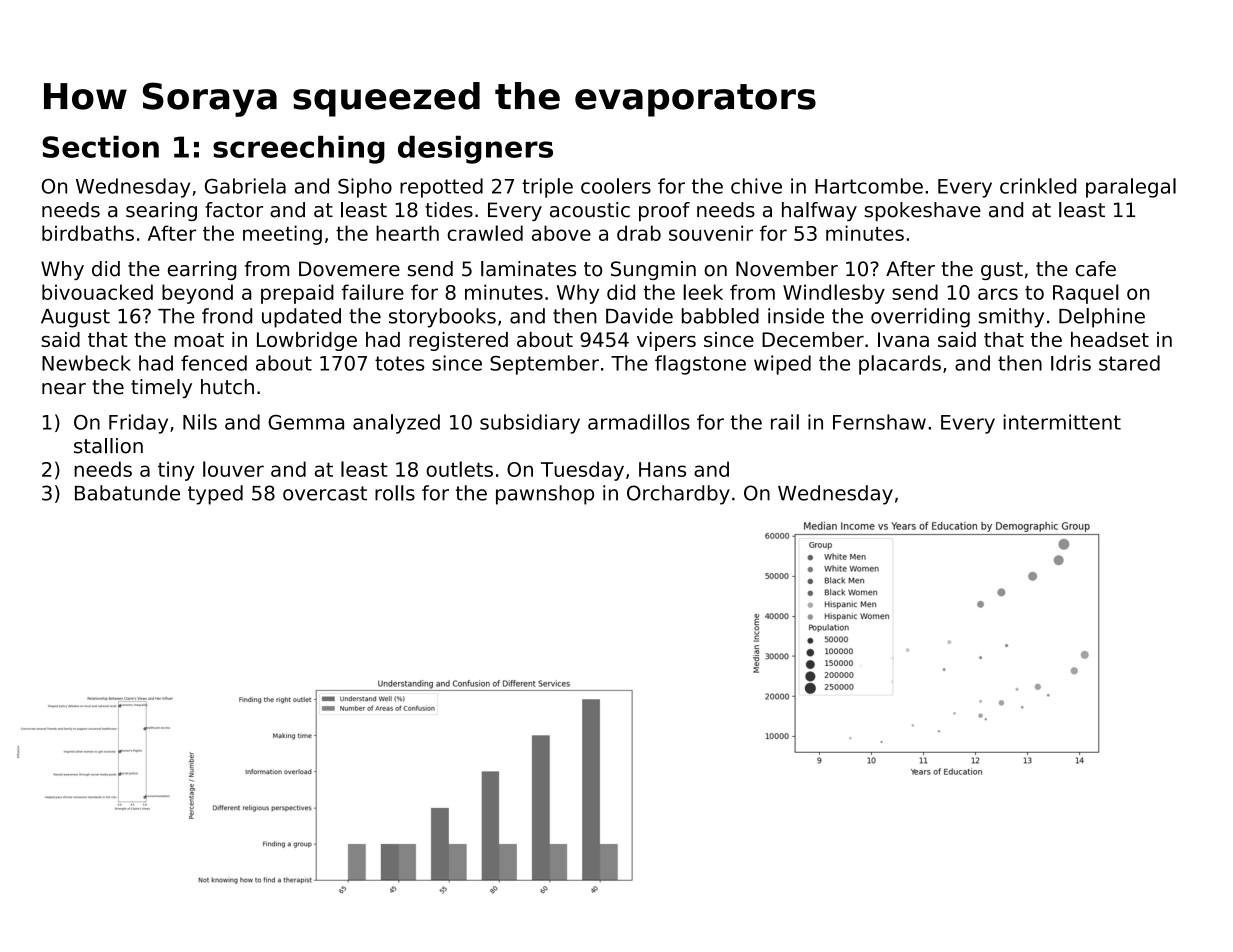 Image resolution: width=1233 pixels, height=952 pixels. What do you see at coordinates (530, 424) in the screenshot?
I see `subsidiary` at bounding box center [530, 424].
